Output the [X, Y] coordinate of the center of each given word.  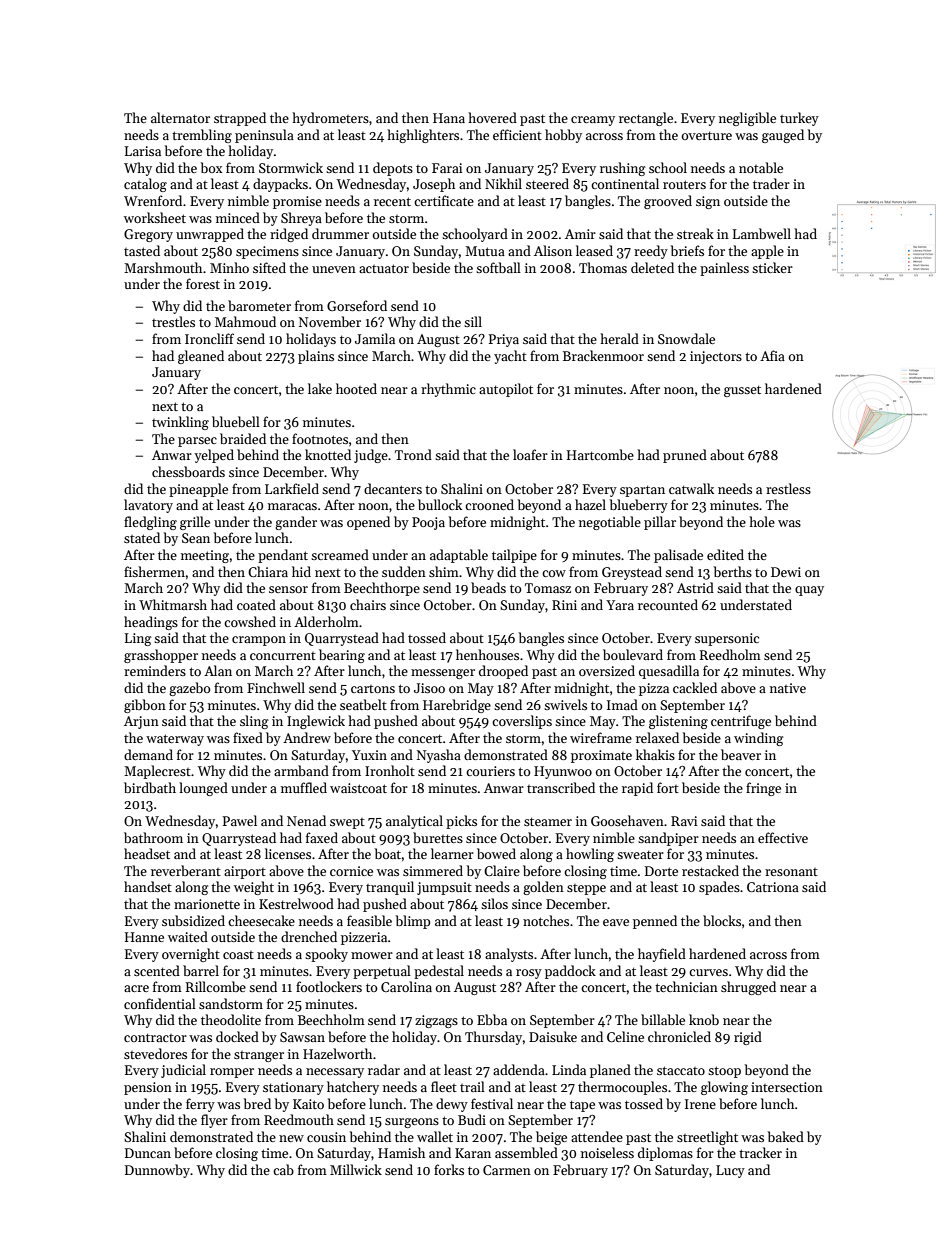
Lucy [730, 1171]
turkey [799, 119]
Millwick [356, 1169]
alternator [180, 117]
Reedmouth [299, 1119]
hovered [493, 117]
